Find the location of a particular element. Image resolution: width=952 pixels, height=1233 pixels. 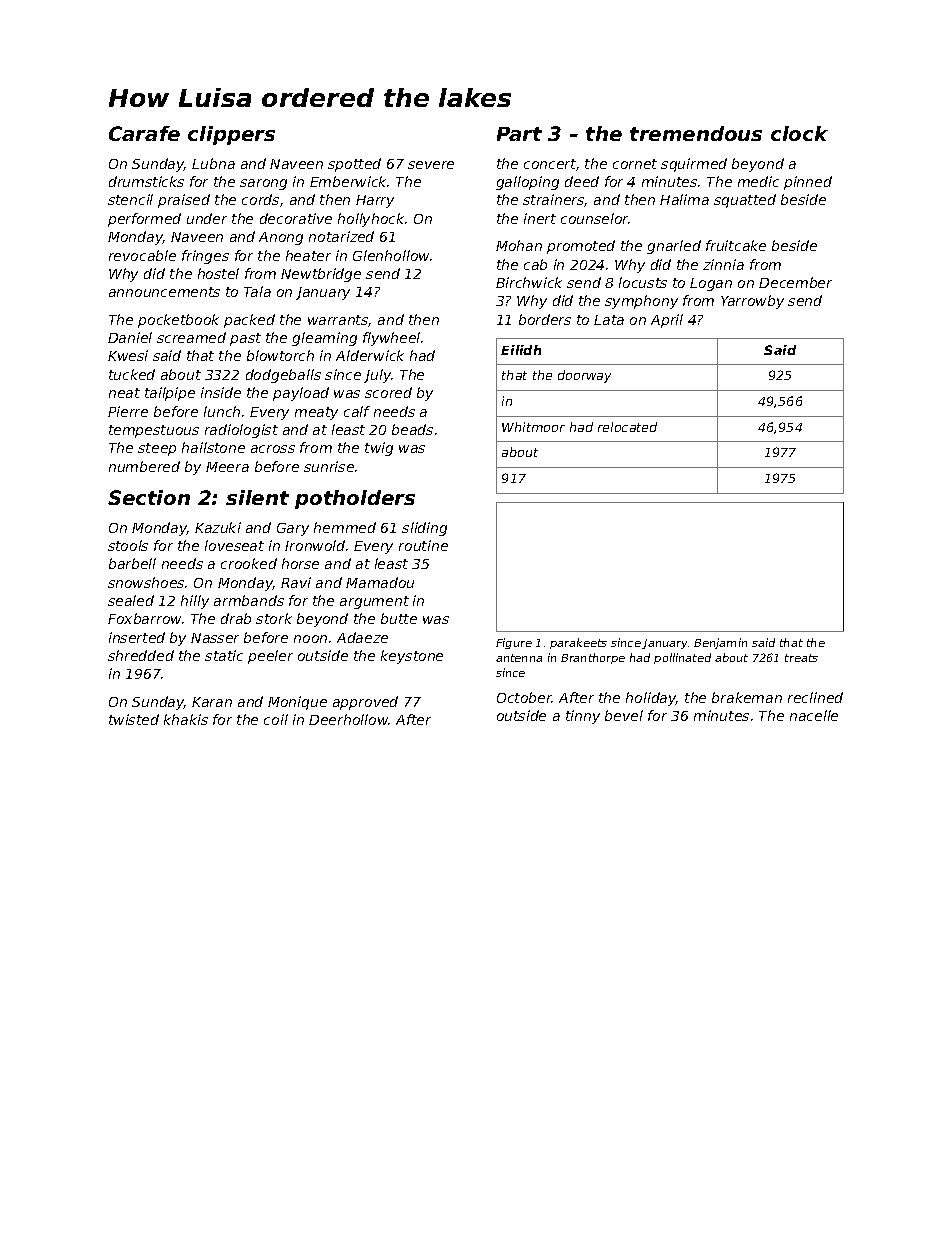

coil is located at coordinates (276, 719).
